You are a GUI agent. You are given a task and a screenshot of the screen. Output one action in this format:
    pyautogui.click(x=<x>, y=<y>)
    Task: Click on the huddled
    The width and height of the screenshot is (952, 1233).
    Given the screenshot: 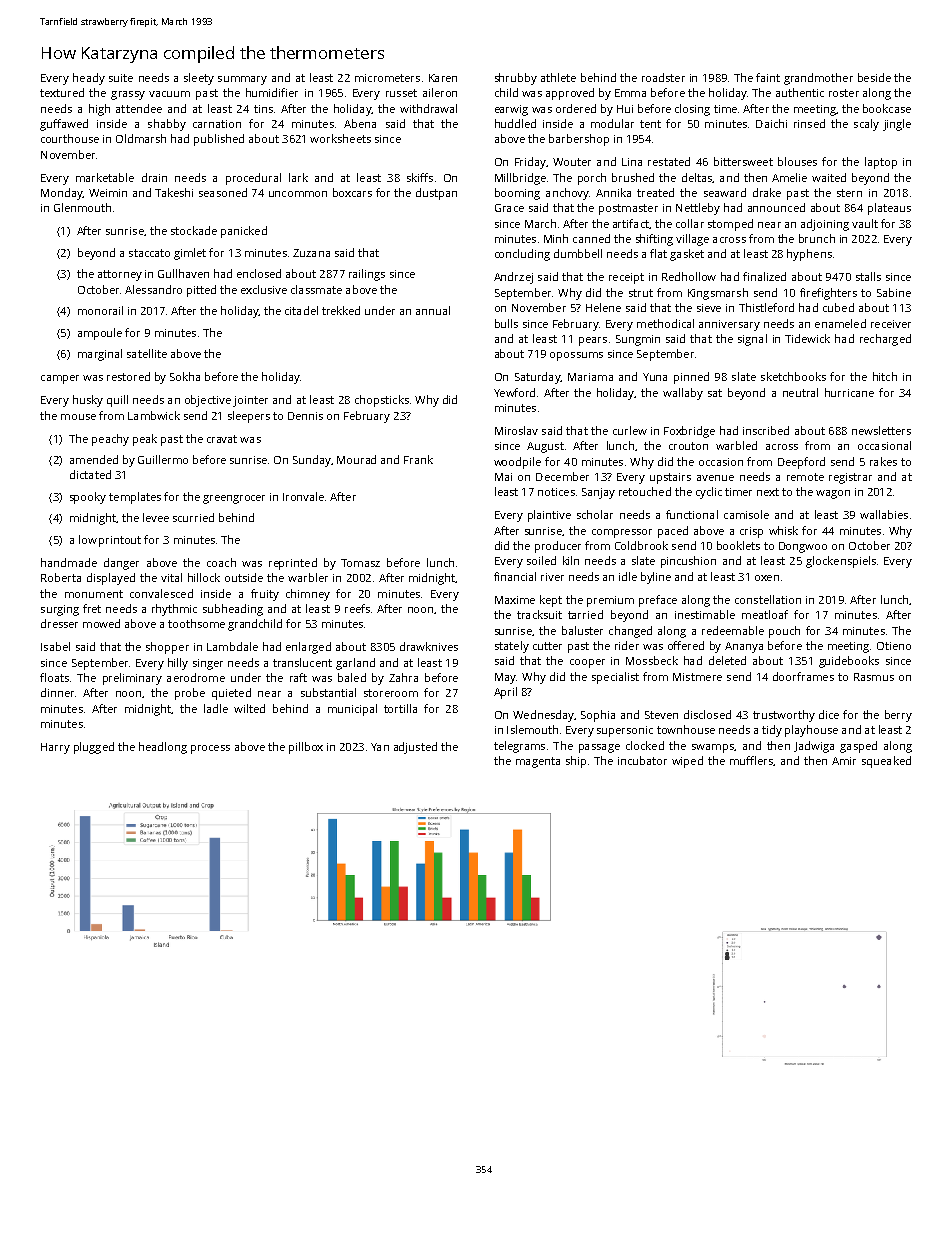 What is the action you would take?
    pyautogui.click(x=515, y=123)
